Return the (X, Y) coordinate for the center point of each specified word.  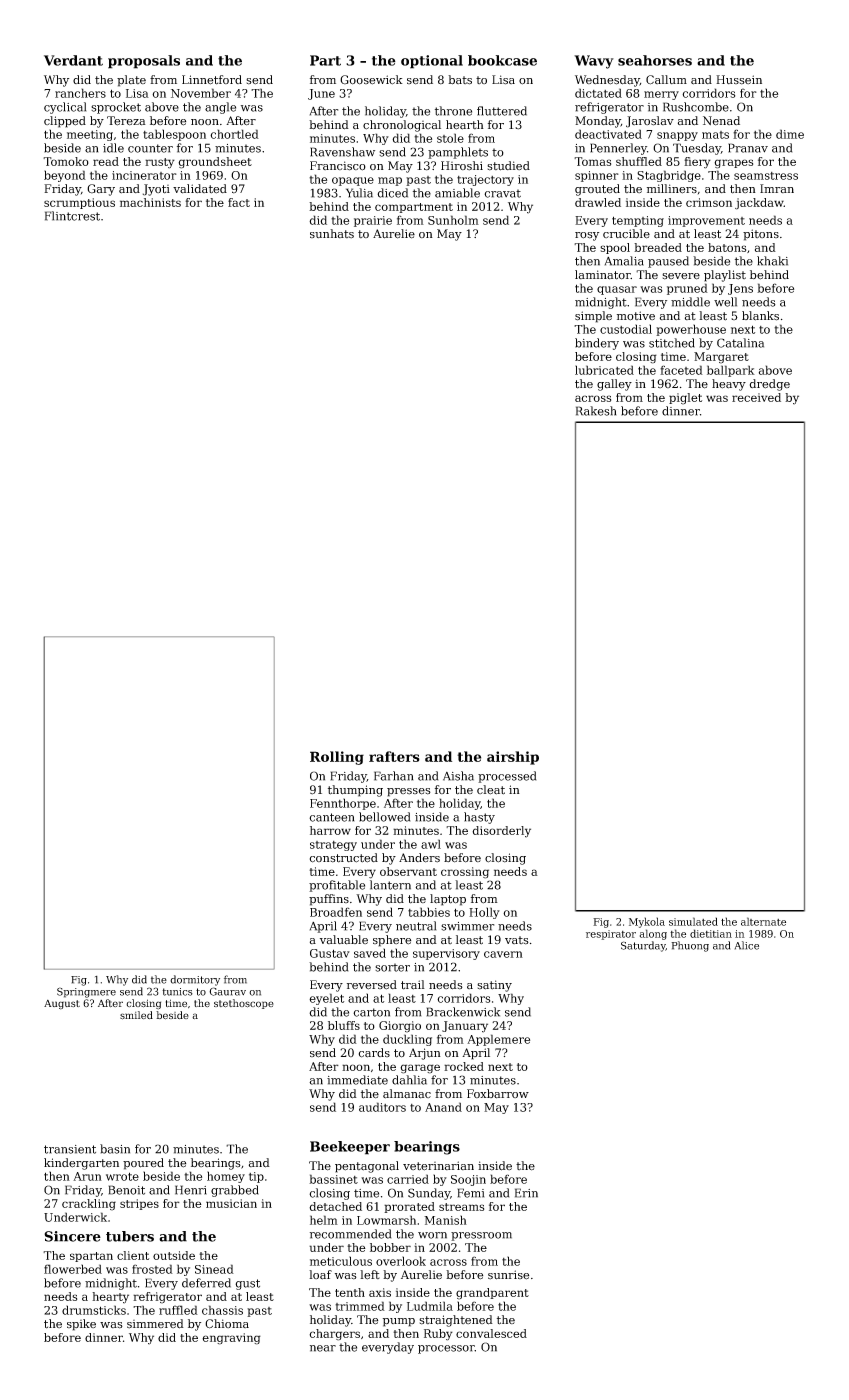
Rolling (337, 758)
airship (513, 758)
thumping (355, 791)
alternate (763, 921)
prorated (409, 1207)
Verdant (73, 60)
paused (668, 262)
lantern (390, 885)
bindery (597, 344)
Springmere (86, 992)
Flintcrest (72, 216)
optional (432, 62)
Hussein (739, 80)
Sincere (72, 1236)
